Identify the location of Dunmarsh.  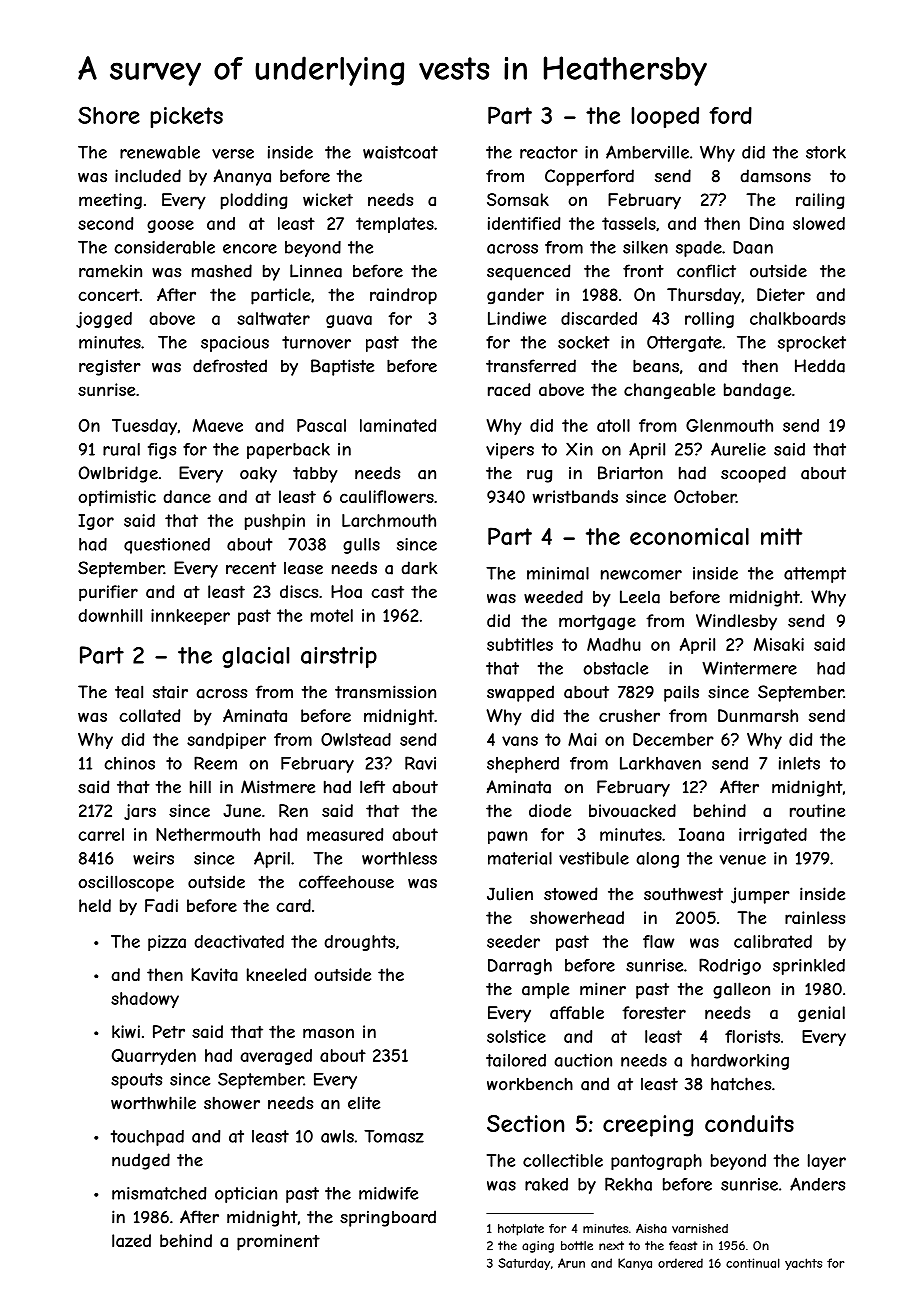
(758, 715).
